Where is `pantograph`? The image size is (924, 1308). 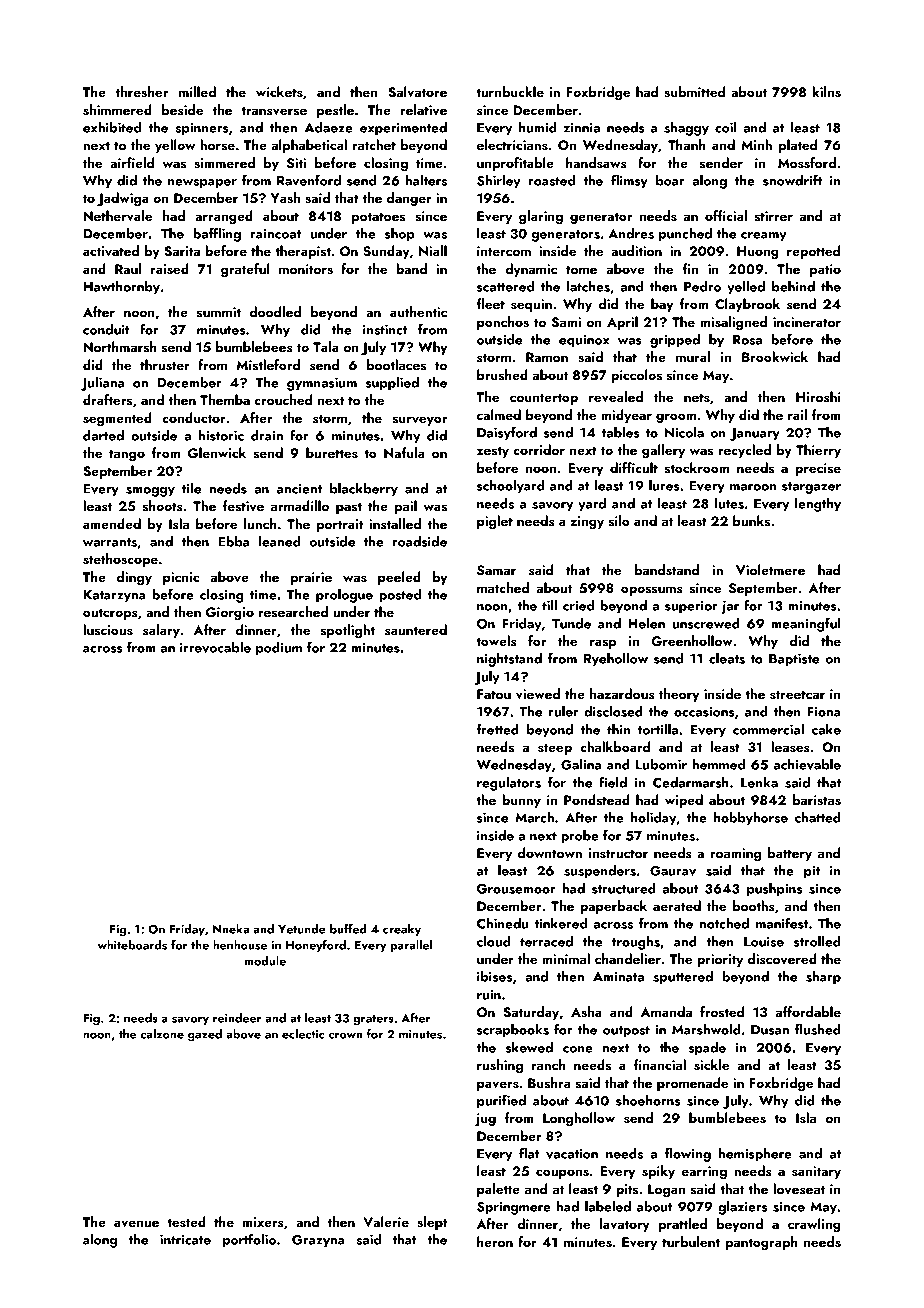
pantograph is located at coordinates (762, 1243).
